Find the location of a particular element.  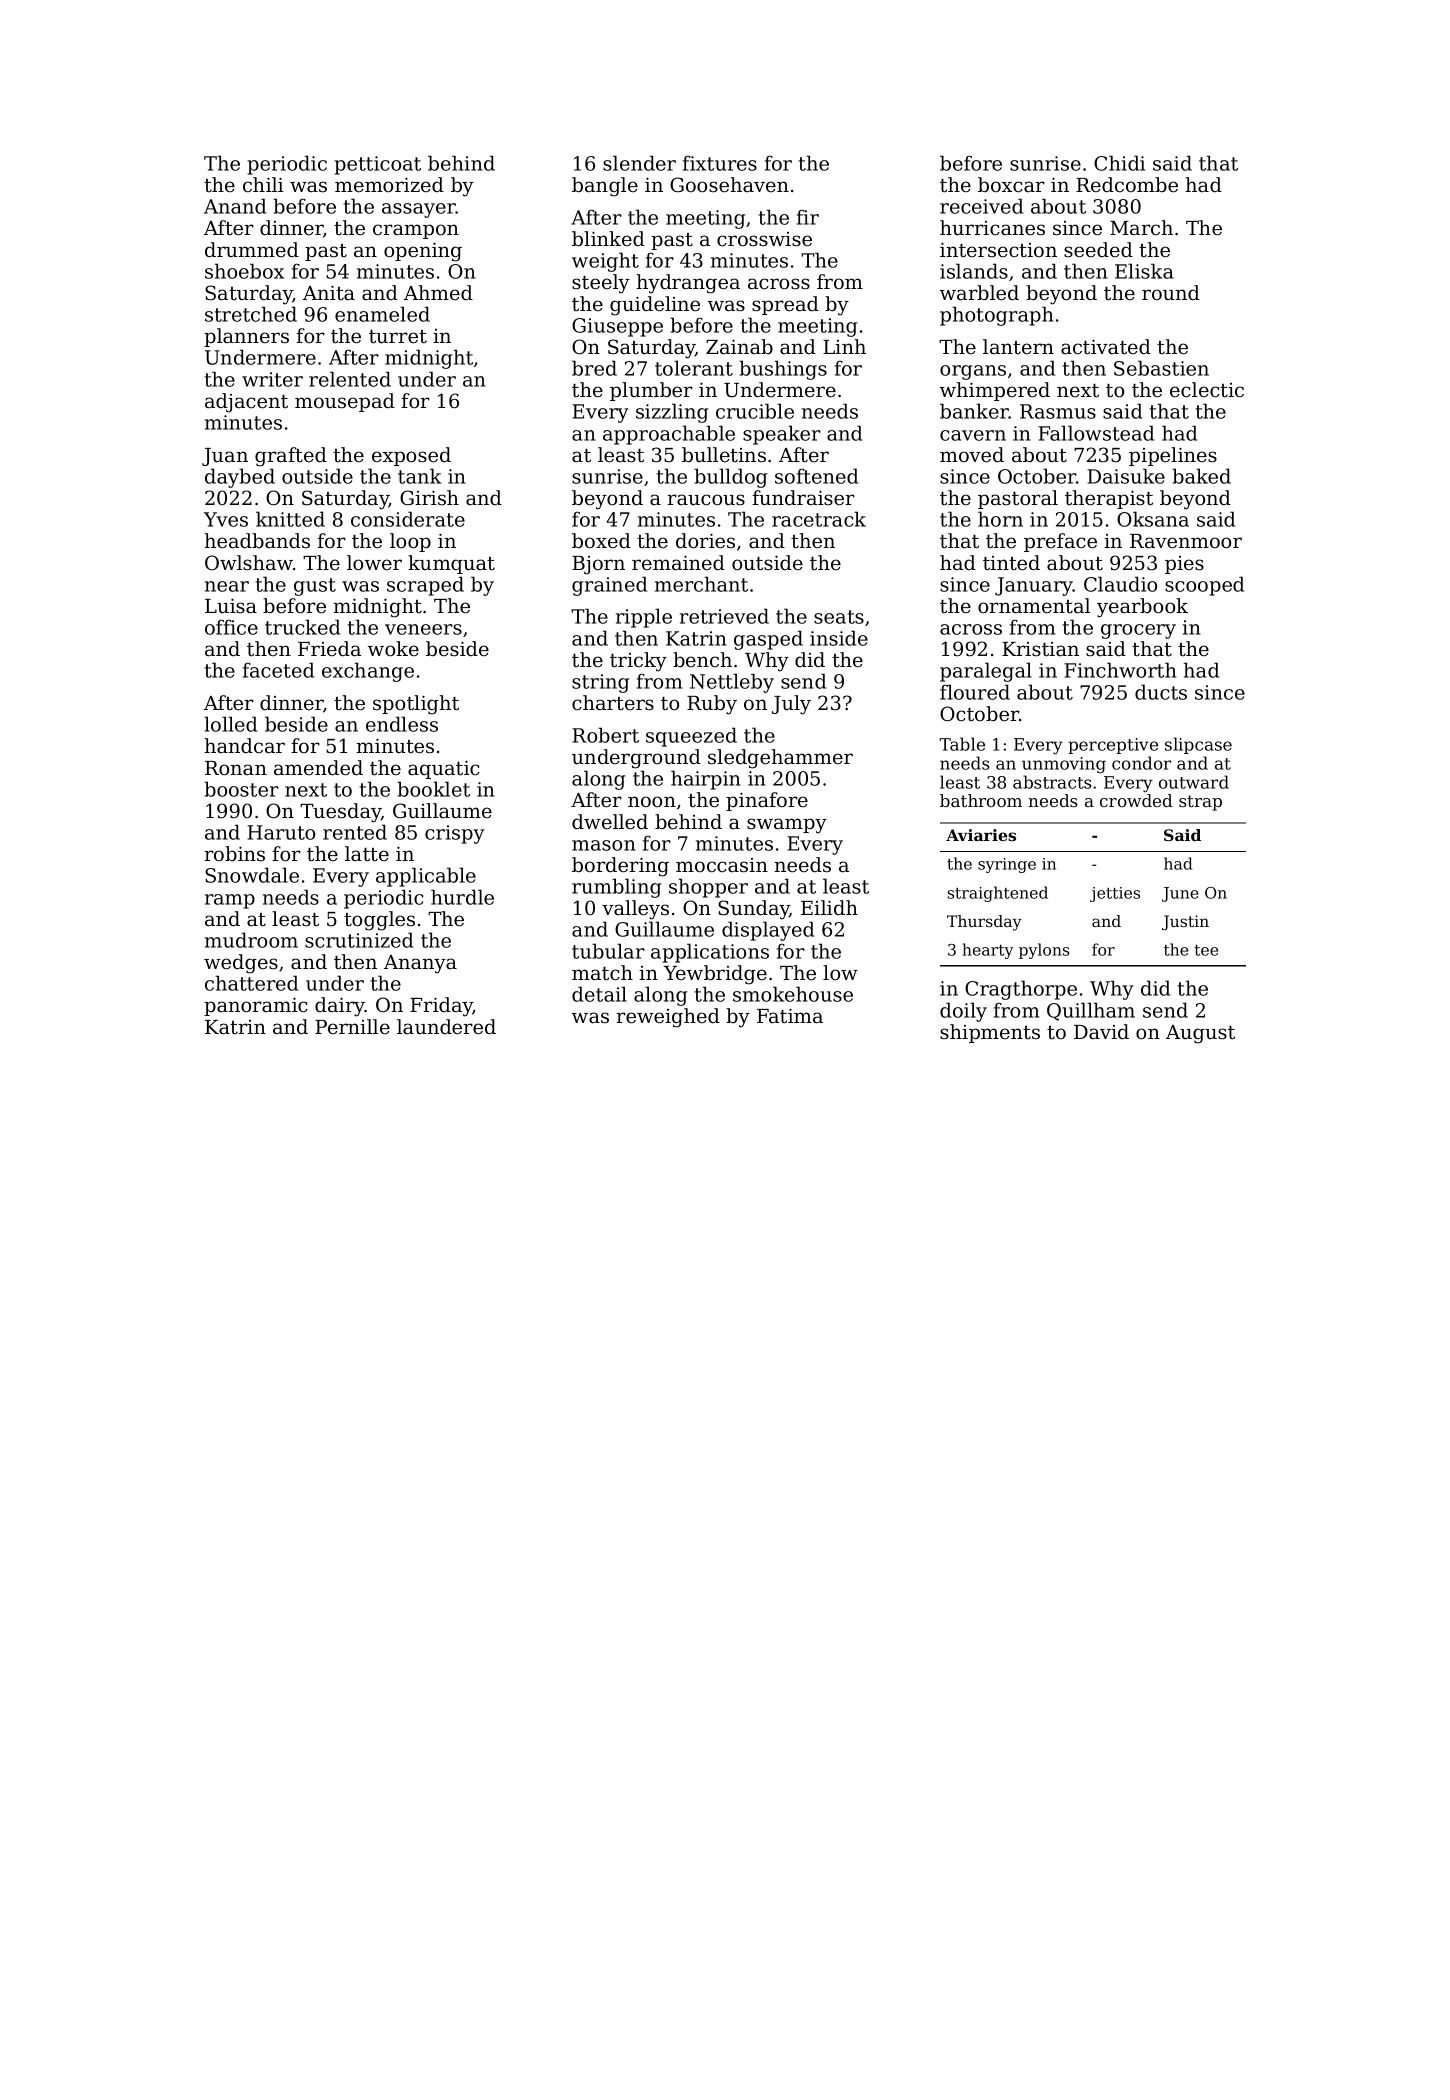

Linh is located at coordinates (844, 346).
